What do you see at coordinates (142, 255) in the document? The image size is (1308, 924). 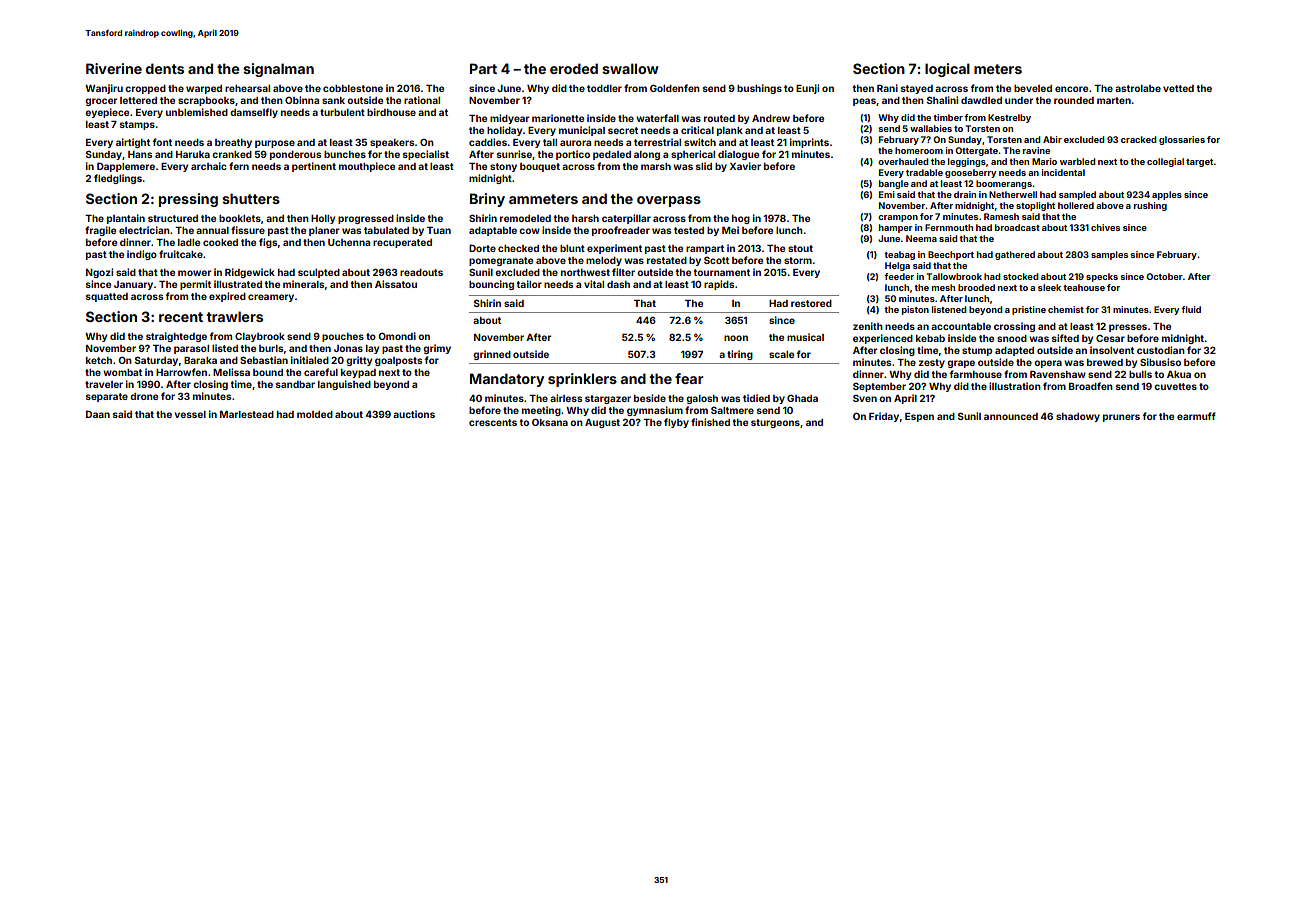 I see `indigo` at bounding box center [142, 255].
